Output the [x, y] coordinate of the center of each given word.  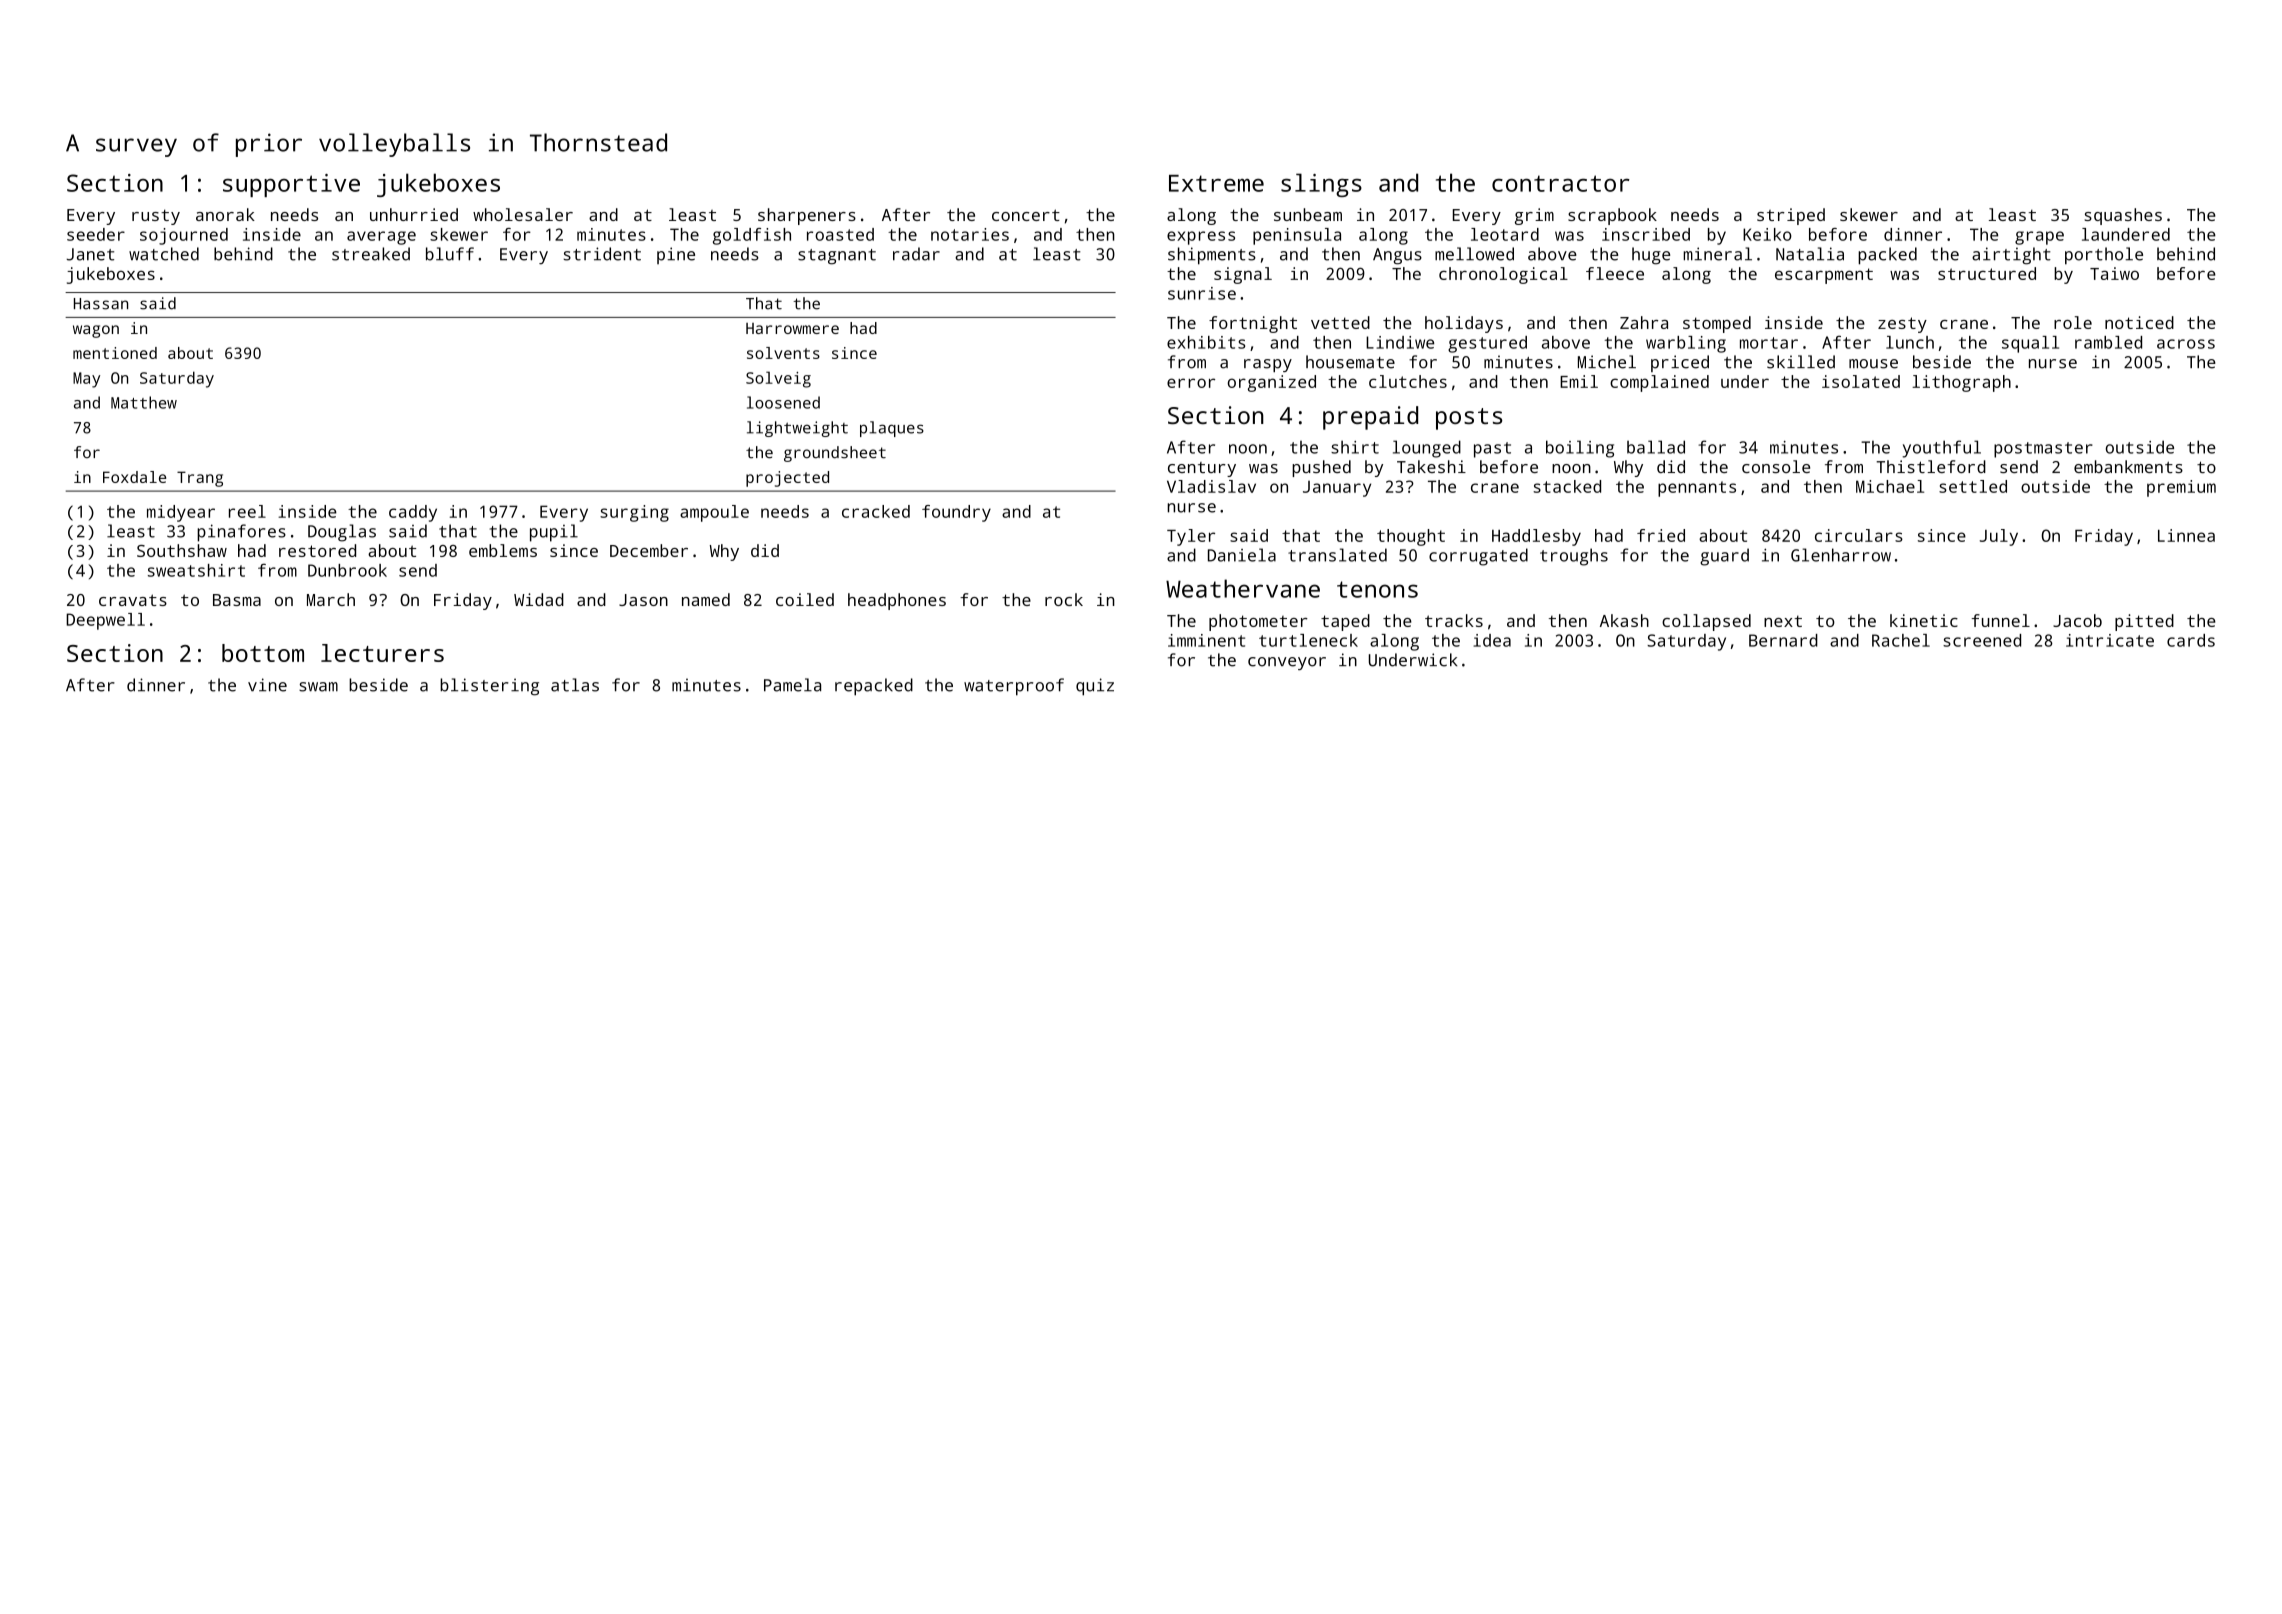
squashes [2123, 216]
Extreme [1216, 183]
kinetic [1924, 620]
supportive [291, 185]
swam [318, 687]
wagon [96, 331]
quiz [1095, 687]
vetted [1340, 322]
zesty [1902, 325]
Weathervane [1243, 588]
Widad [539, 599]
